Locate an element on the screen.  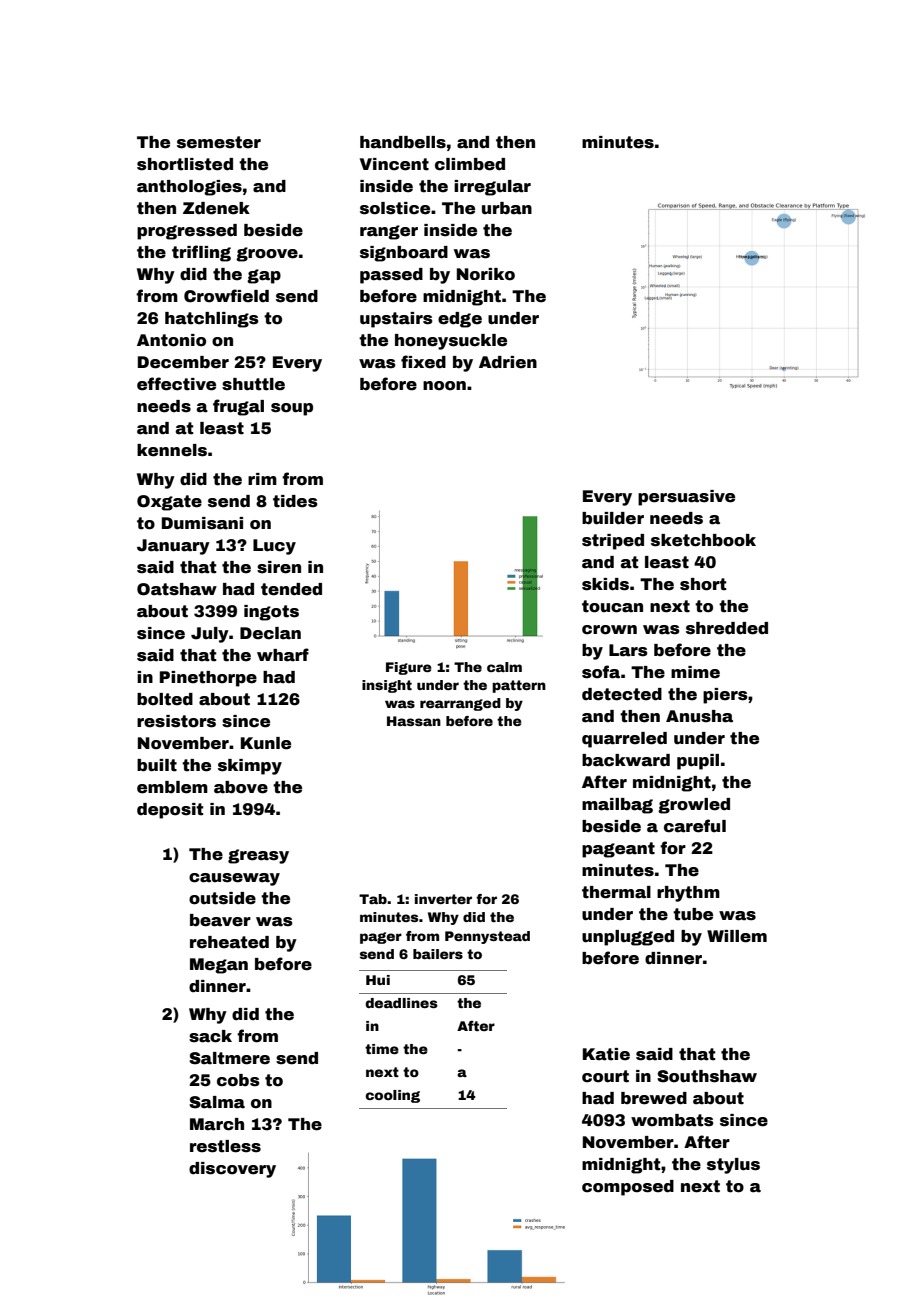
Oxgate is located at coordinates (169, 503).
